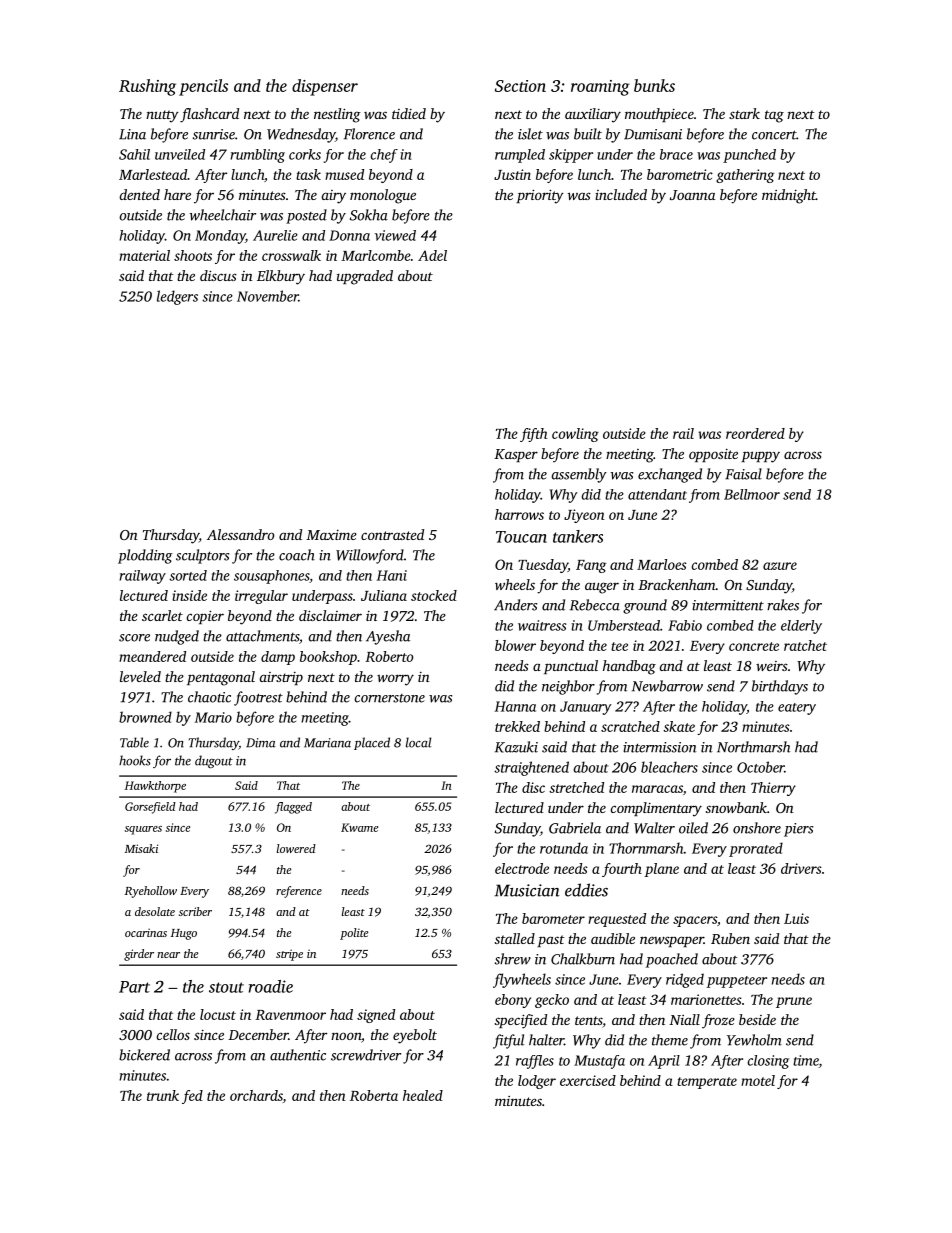  I want to click on leveled, so click(140, 676).
